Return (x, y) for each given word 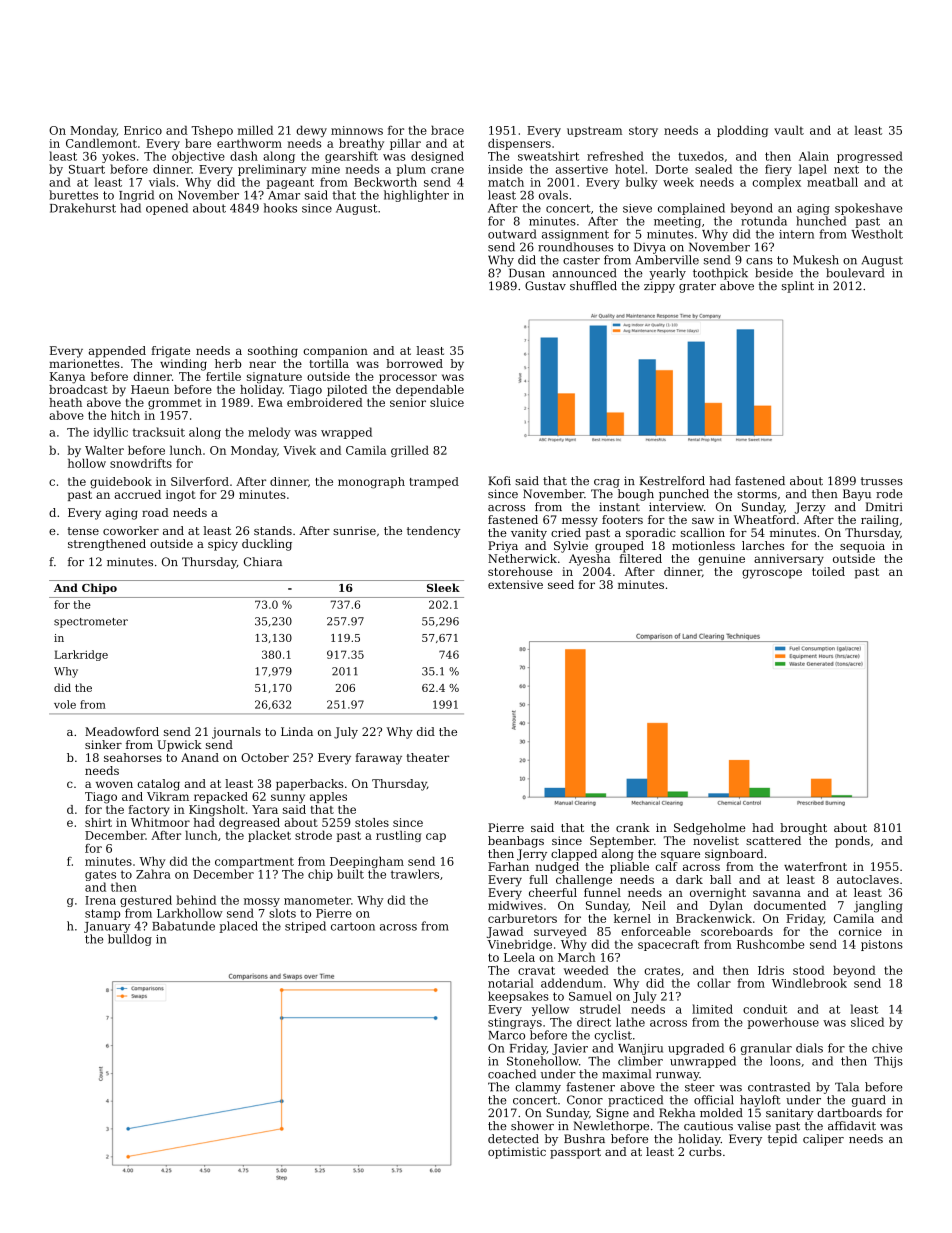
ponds (852, 842)
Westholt (877, 234)
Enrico (143, 130)
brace (447, 130)
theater (428, 757)
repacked (221, 797)
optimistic (517, 1153)
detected (513, 1139)
